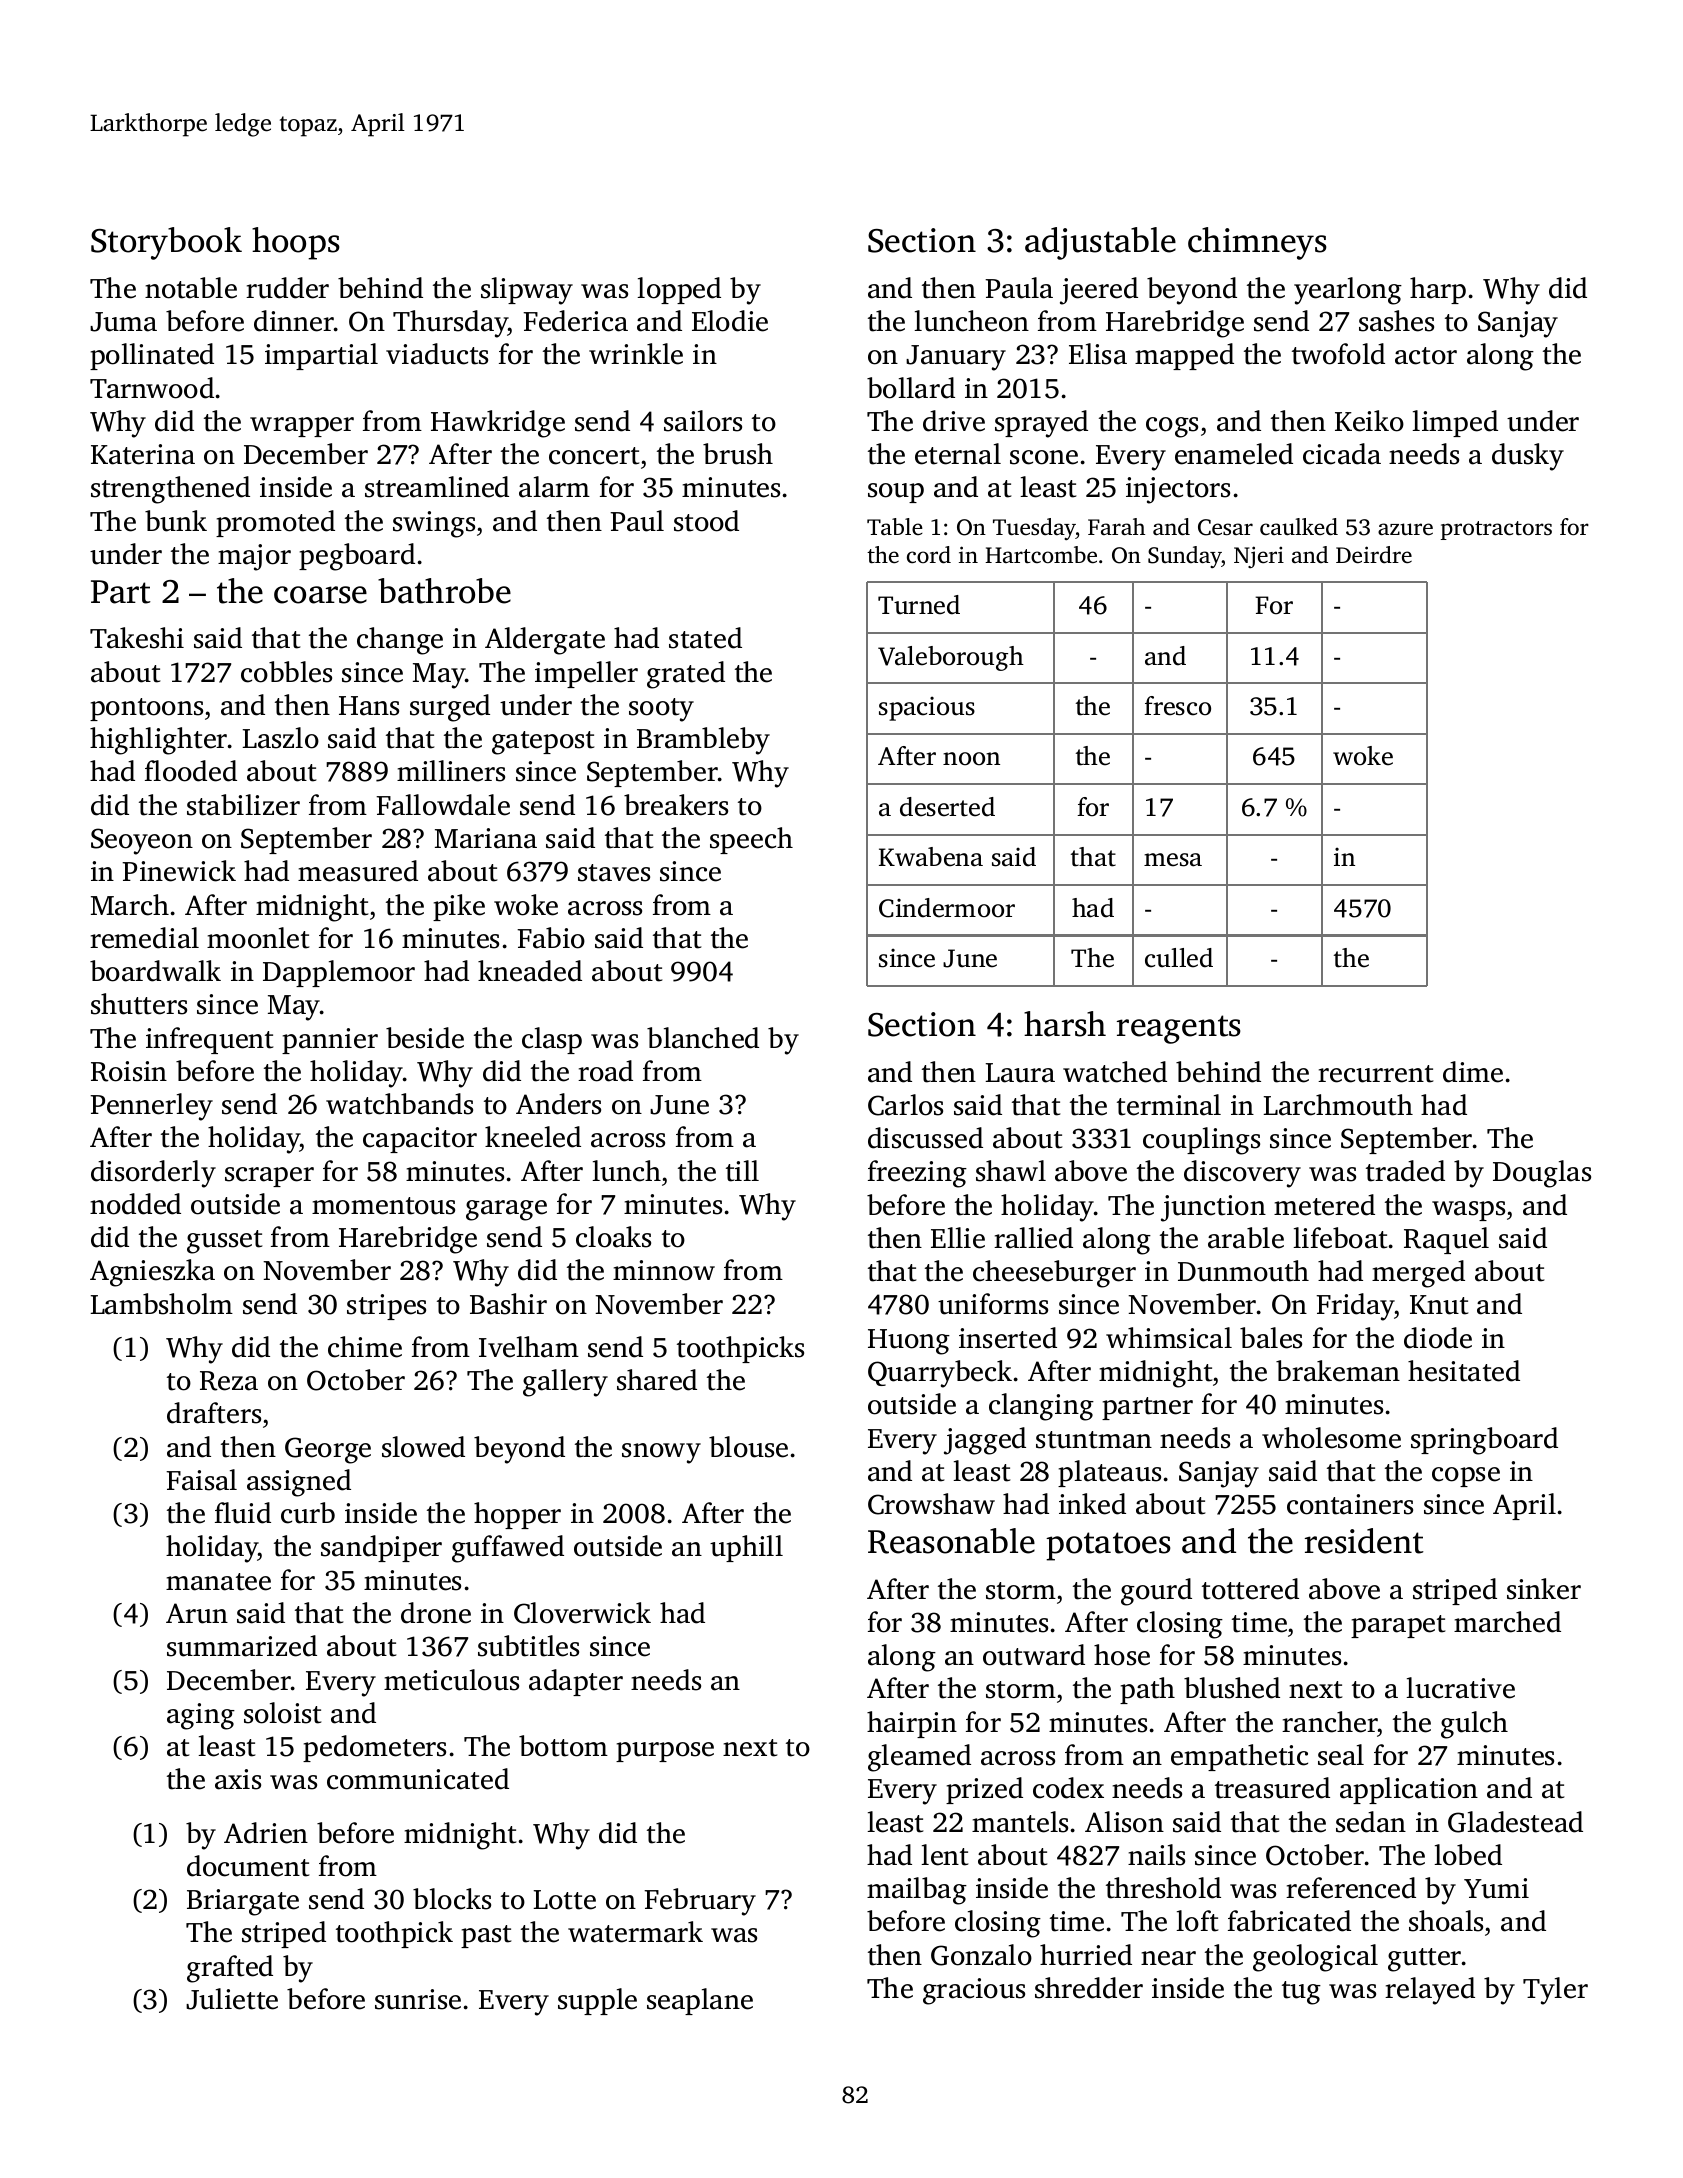 The image size is (1683, 2178). What do you see at coordinates (1466, 1477) in the document?
I see `copse` at bounding box center [1466, 1477].
